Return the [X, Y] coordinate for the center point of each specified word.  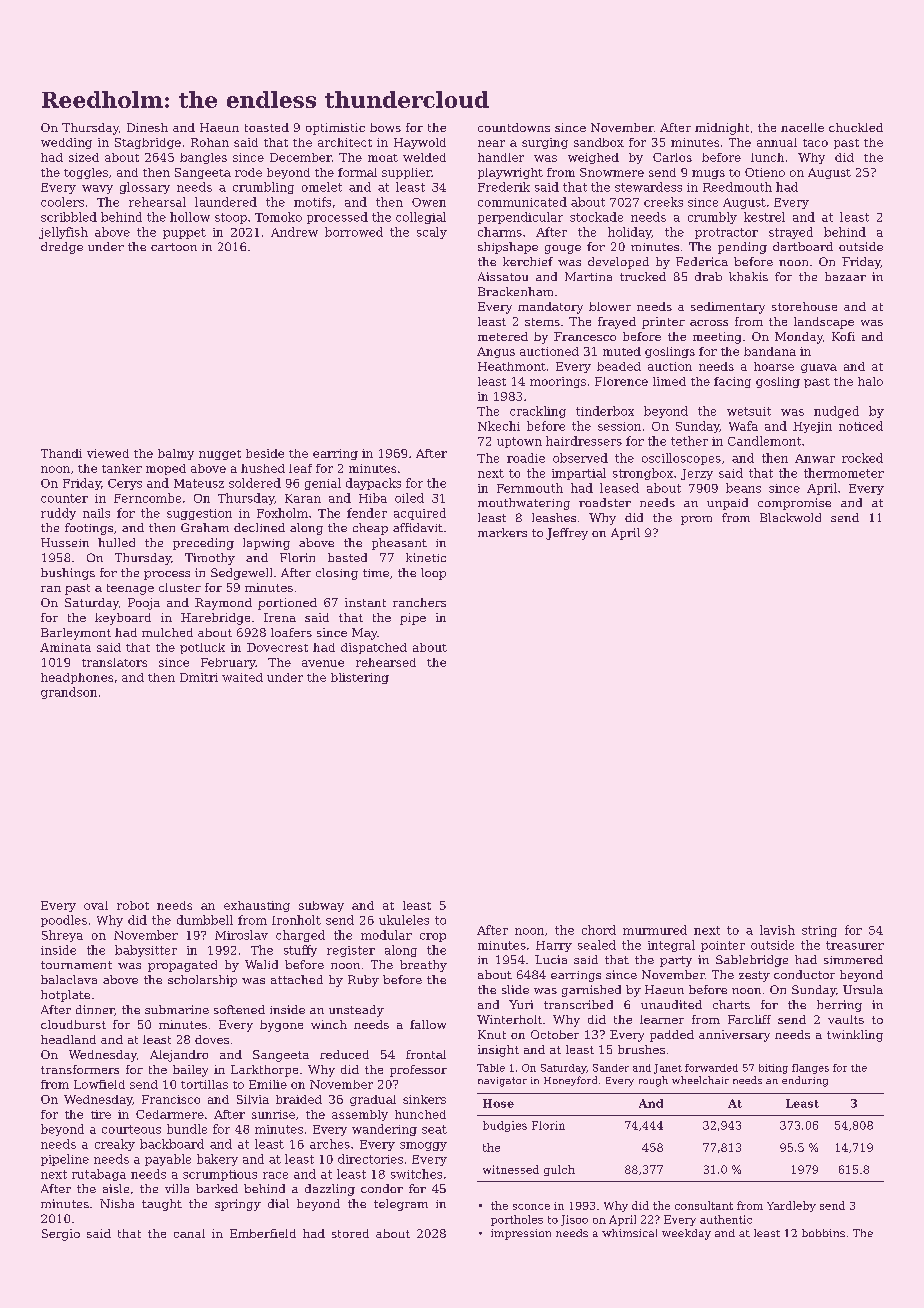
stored [350, 1233]
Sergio [61, 1235]
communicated [522, 202]
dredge [62, 248]
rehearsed [386, 662]
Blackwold [790, 517]
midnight [722, 129]
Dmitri [199, 677]
